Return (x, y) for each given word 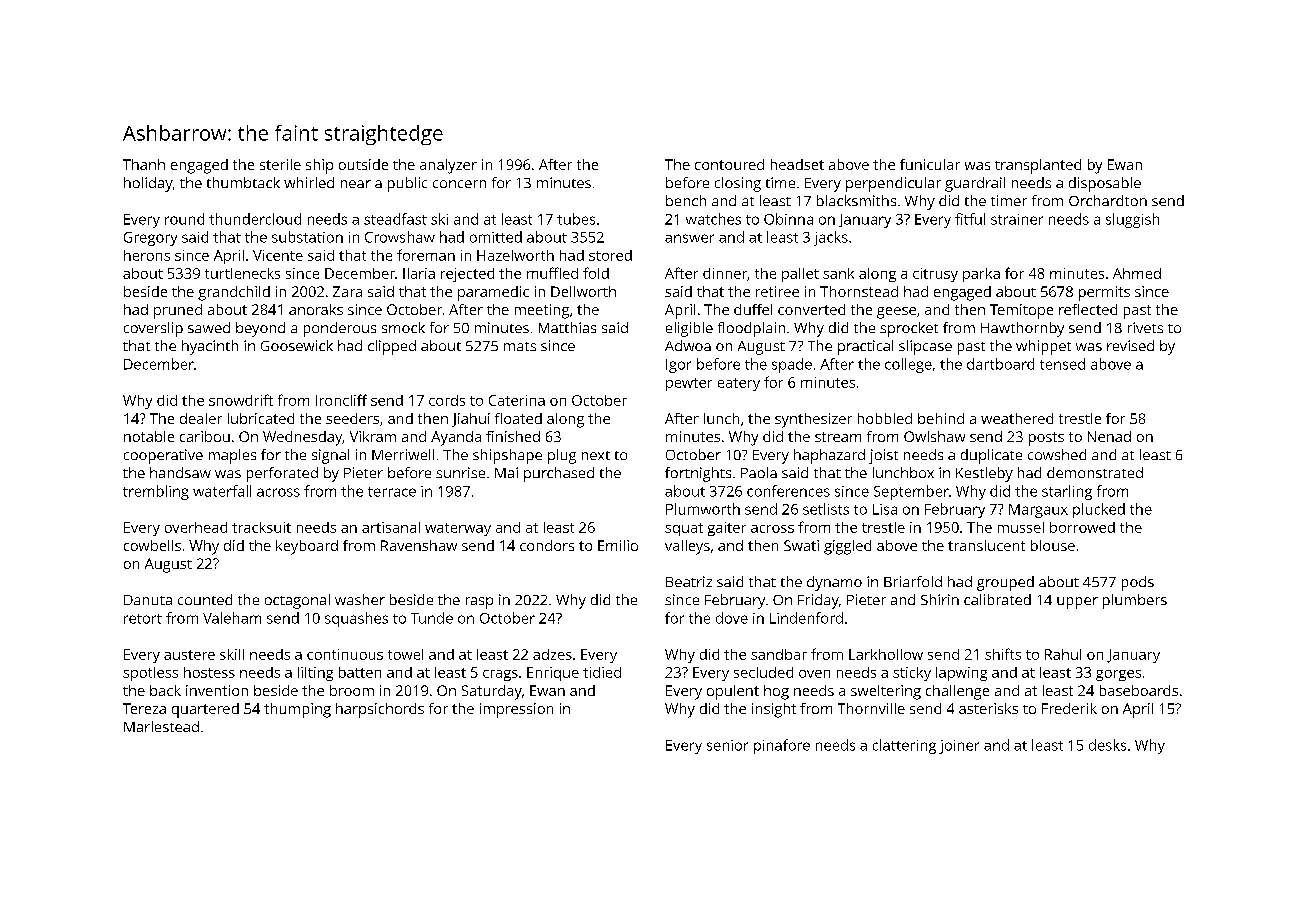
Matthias (567, 327)
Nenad (1109, 436)
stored (610, 255)
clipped (392, 347)
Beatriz (689, 581)
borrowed (1082, 527)
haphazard (829, 456)
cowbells (152, 545)
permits (1104, 293)
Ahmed (1137, 273)
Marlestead (161, 726)
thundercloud (255, 219)
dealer (201, 418)
